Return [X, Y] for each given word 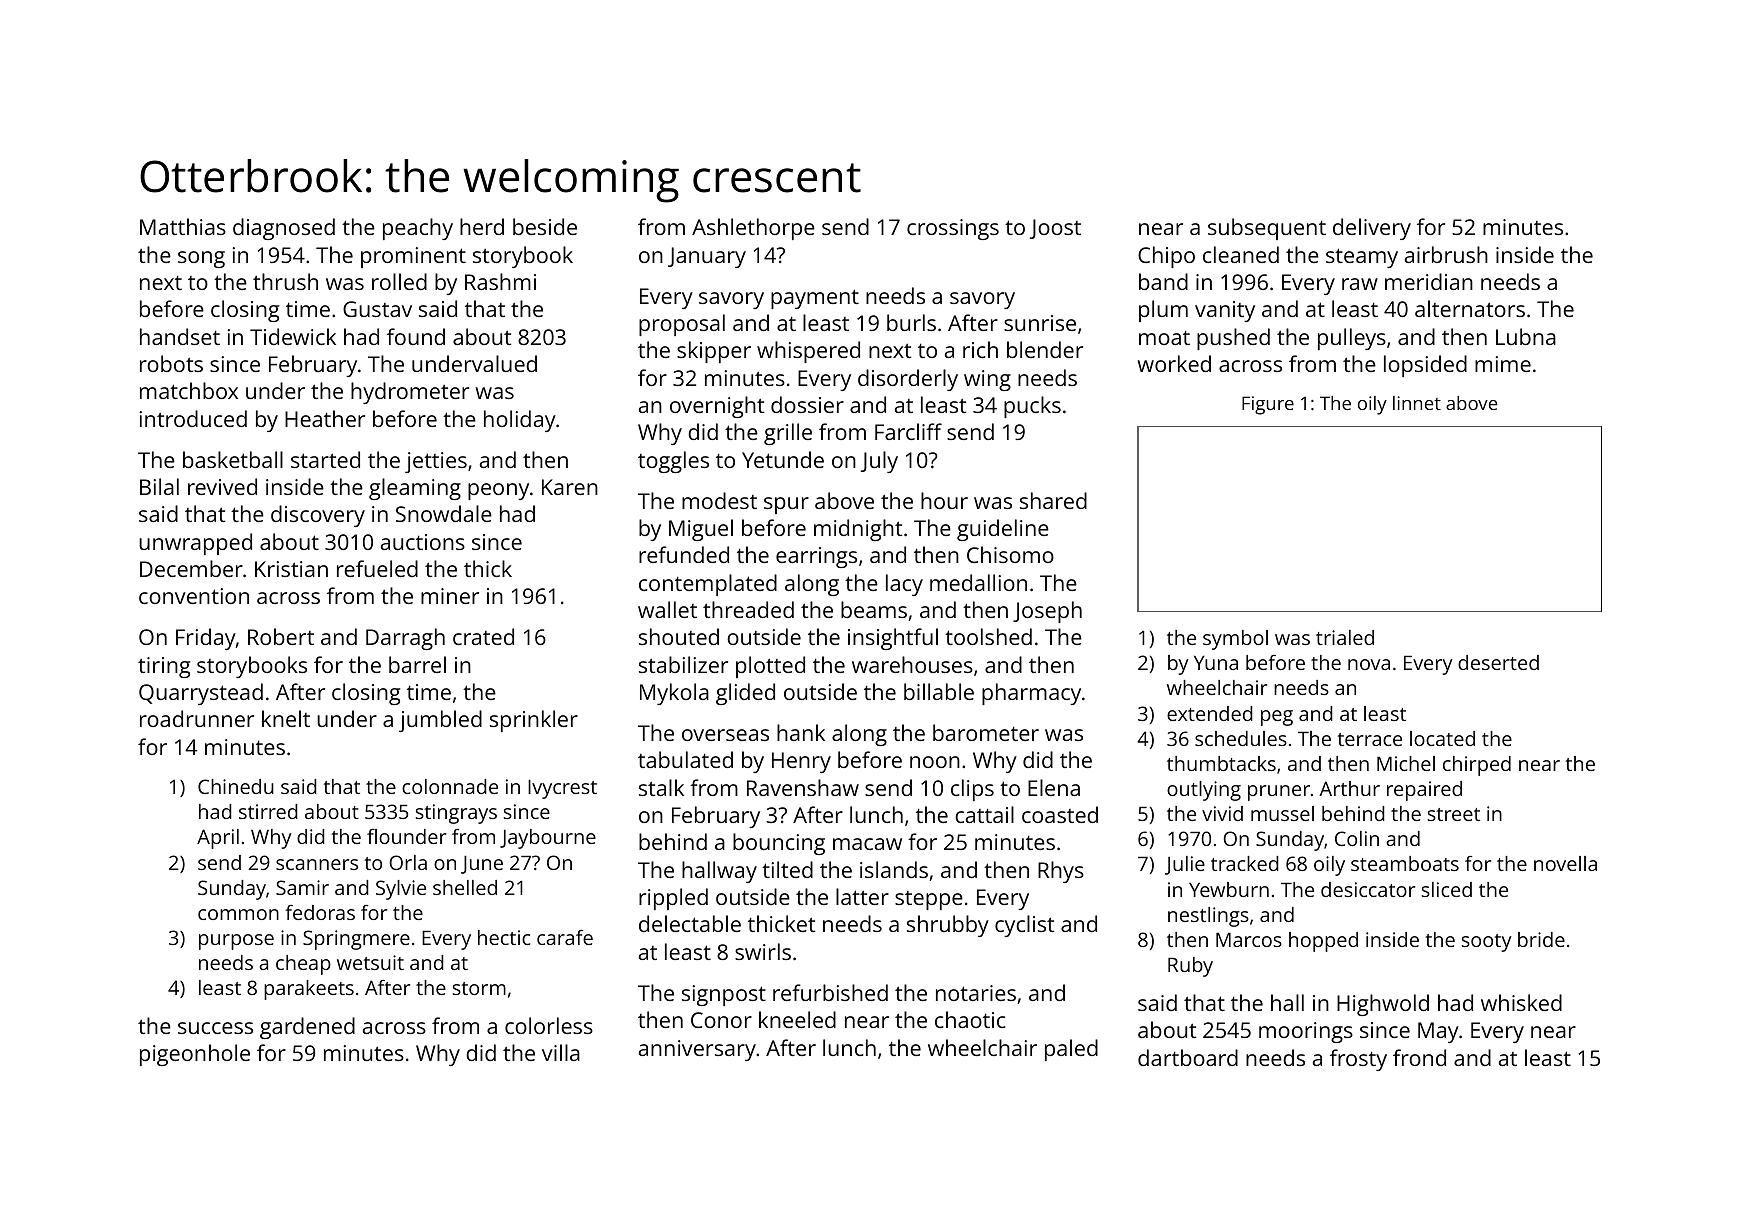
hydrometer [410, 393]
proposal [682, 325]
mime [1503, 364]
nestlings [1208, 917]
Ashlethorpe [753, 229]
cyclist [1024, 926]
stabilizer [683, 664]
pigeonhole [195, 1055]
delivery [1372, 229]
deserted [1498, 662]
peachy [418, 229]
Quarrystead [201, 694]
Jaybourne [548, 839]
